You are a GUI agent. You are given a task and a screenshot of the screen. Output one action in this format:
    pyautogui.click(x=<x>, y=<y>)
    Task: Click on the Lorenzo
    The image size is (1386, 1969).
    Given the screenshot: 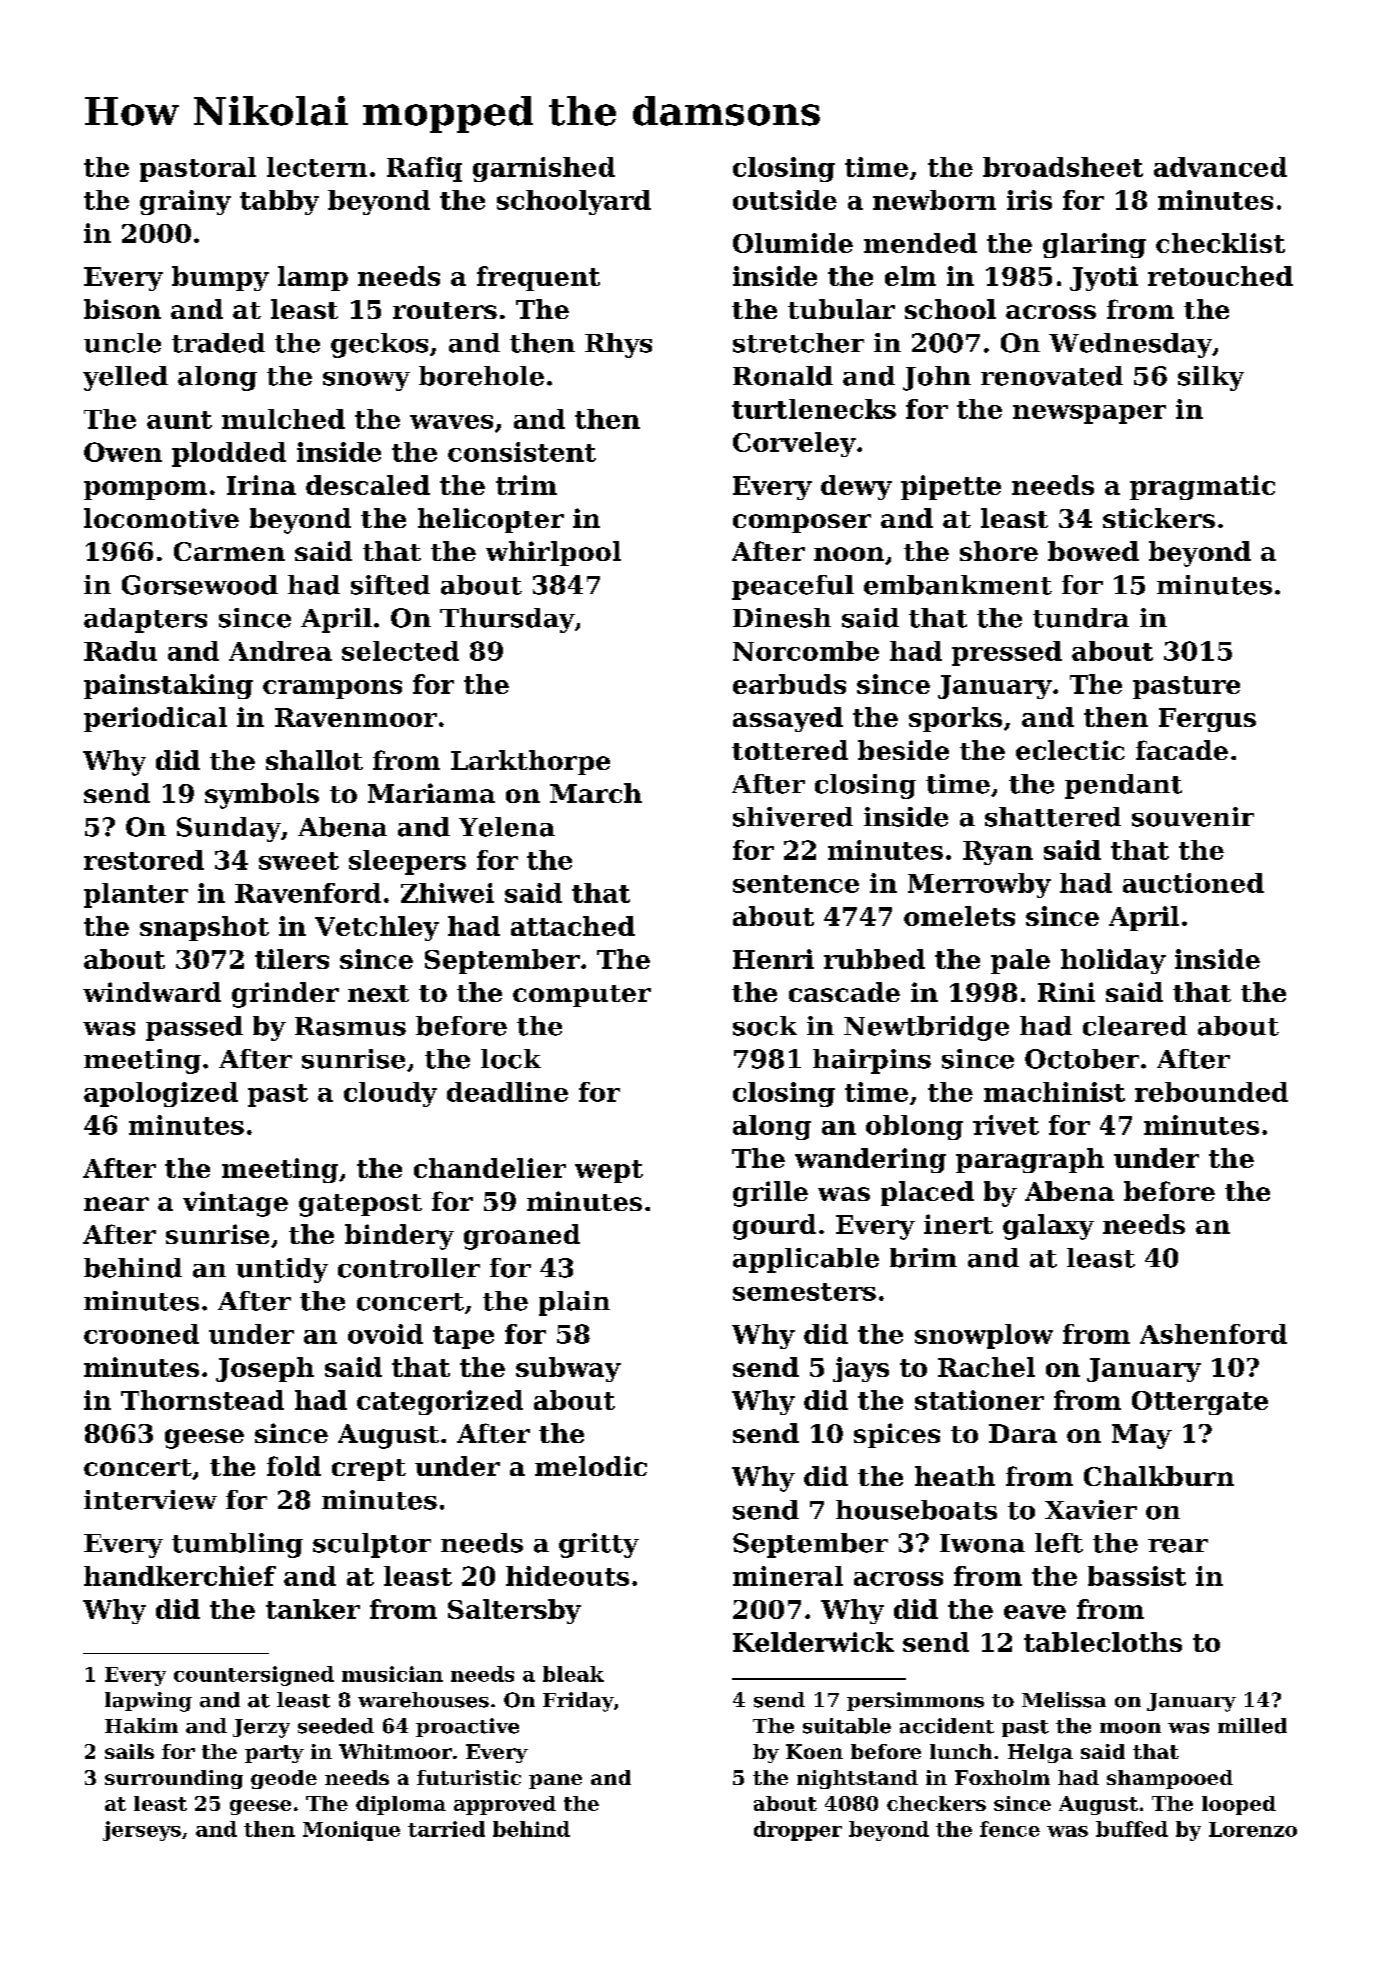 What is the action you would take?
    pyautogui.click(x=1253, y=1829)
